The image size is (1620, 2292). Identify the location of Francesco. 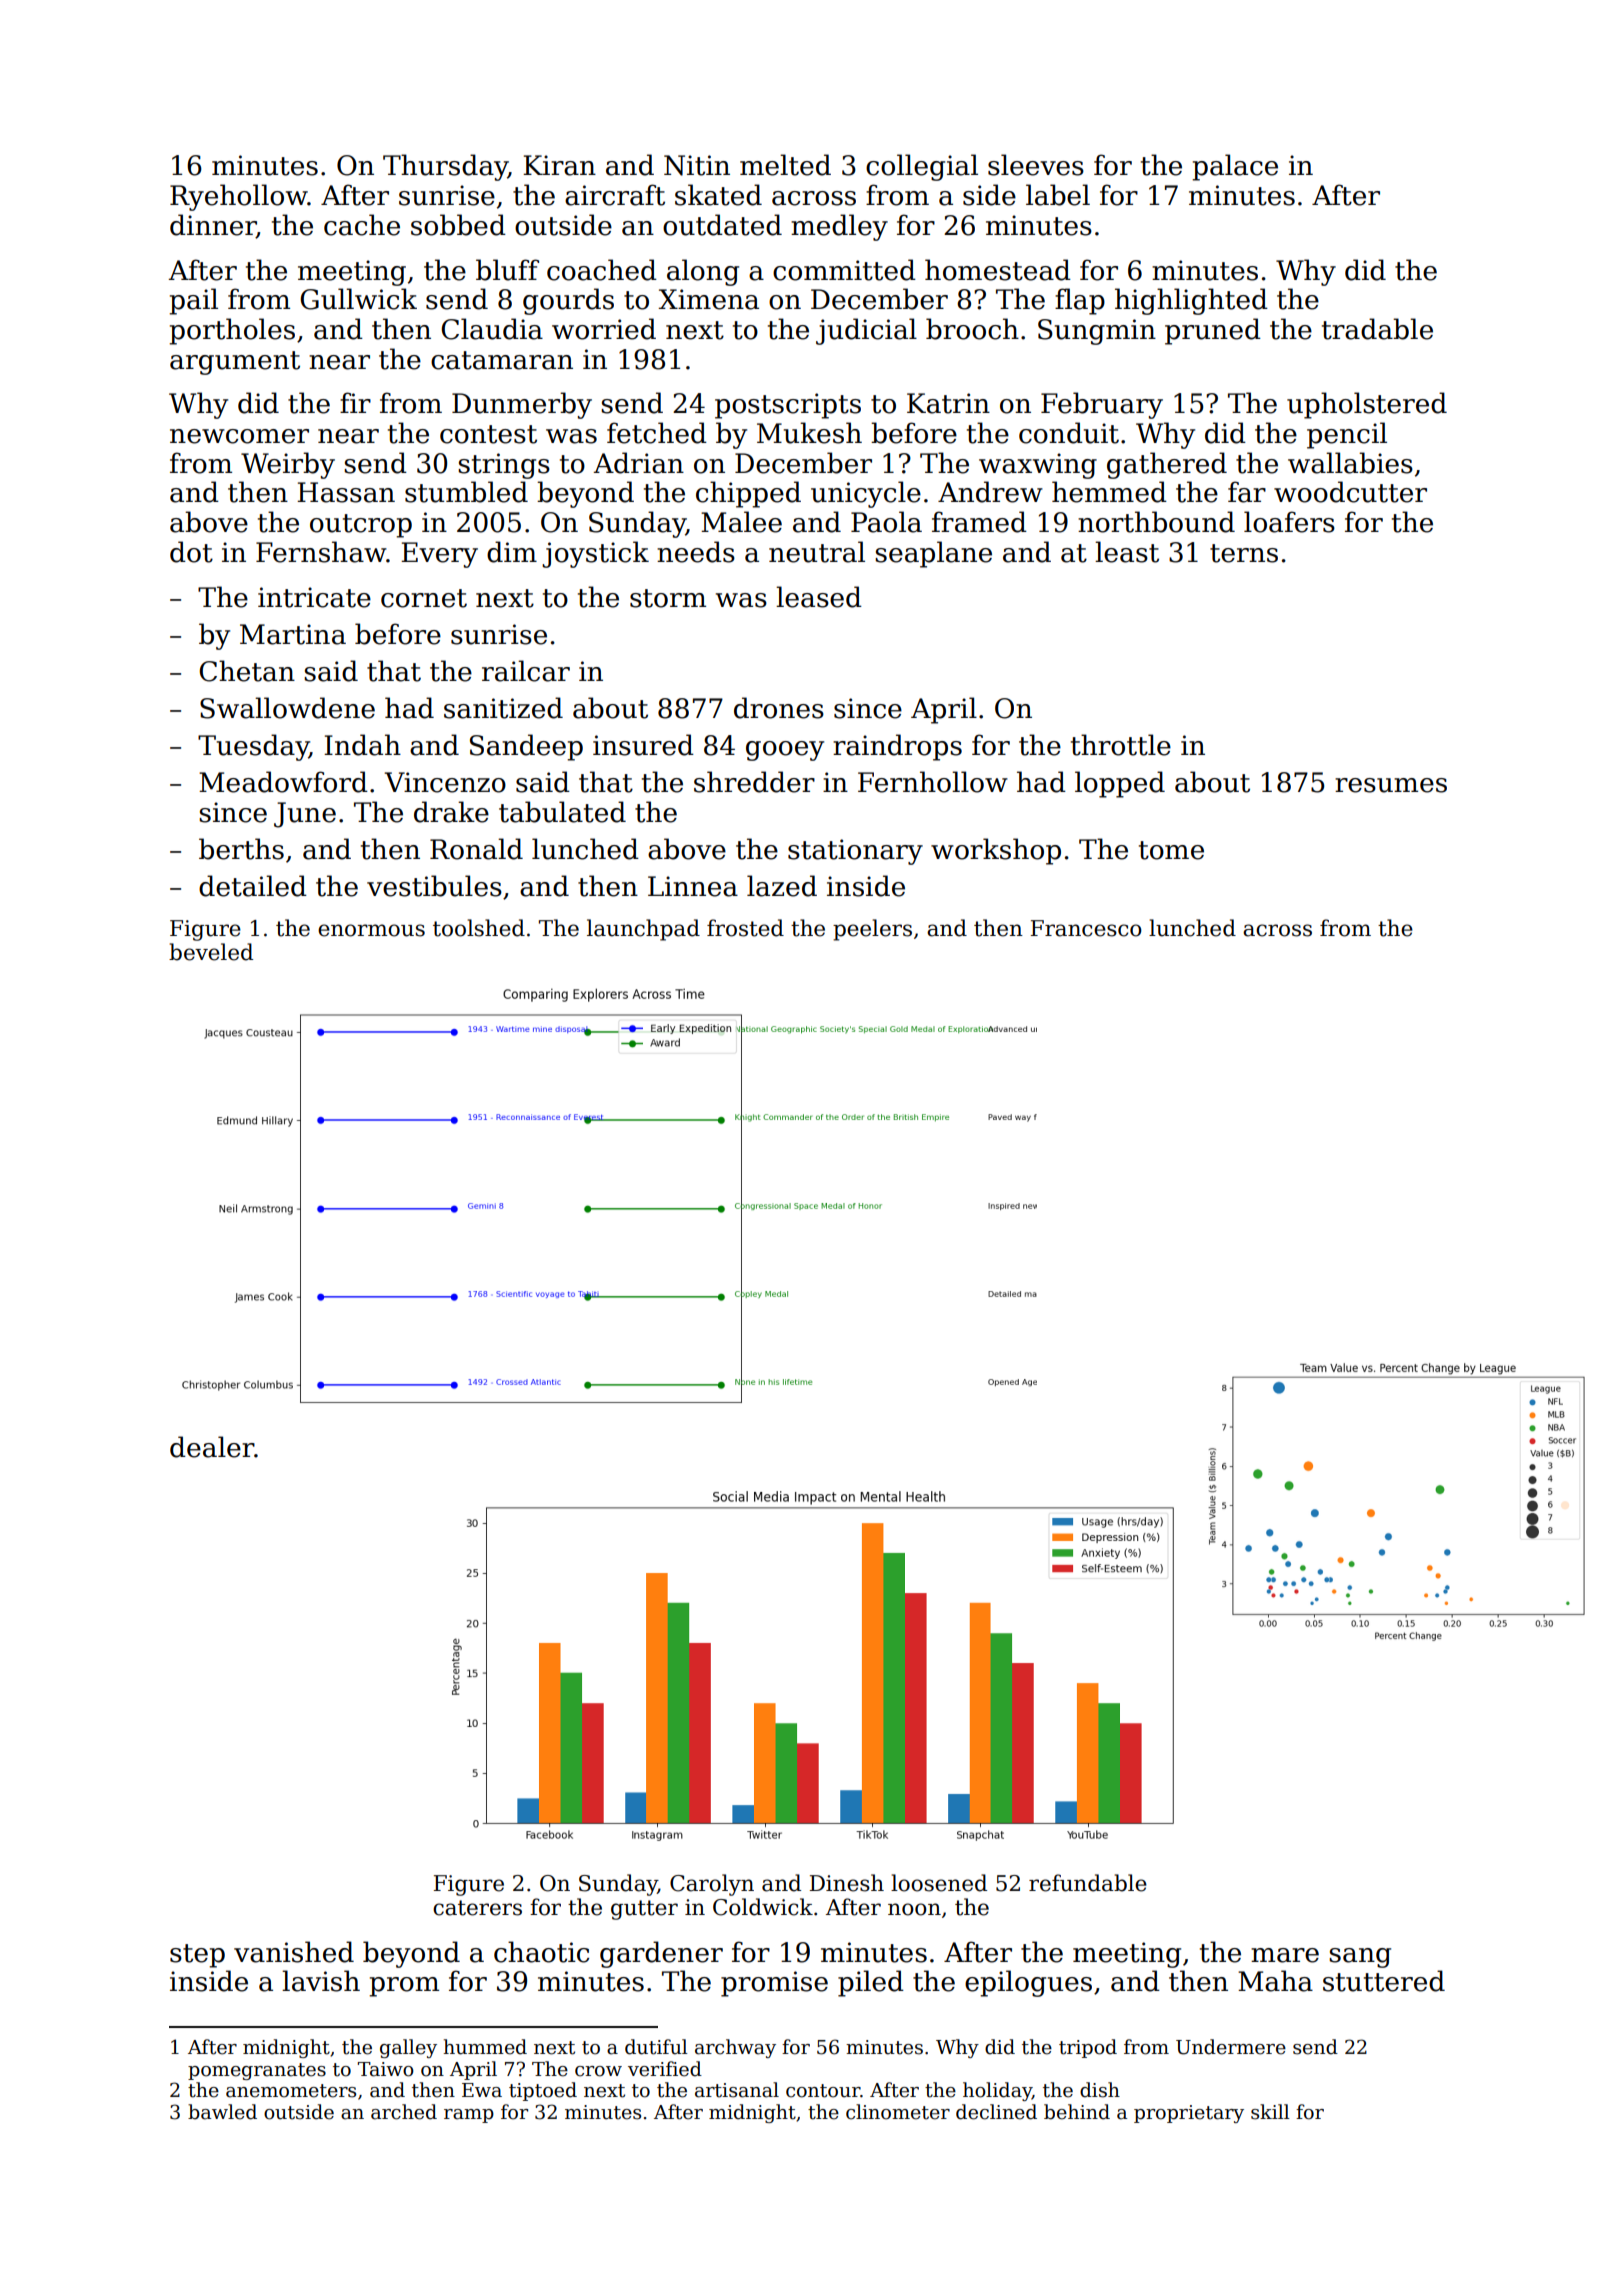
(1086, 928).
